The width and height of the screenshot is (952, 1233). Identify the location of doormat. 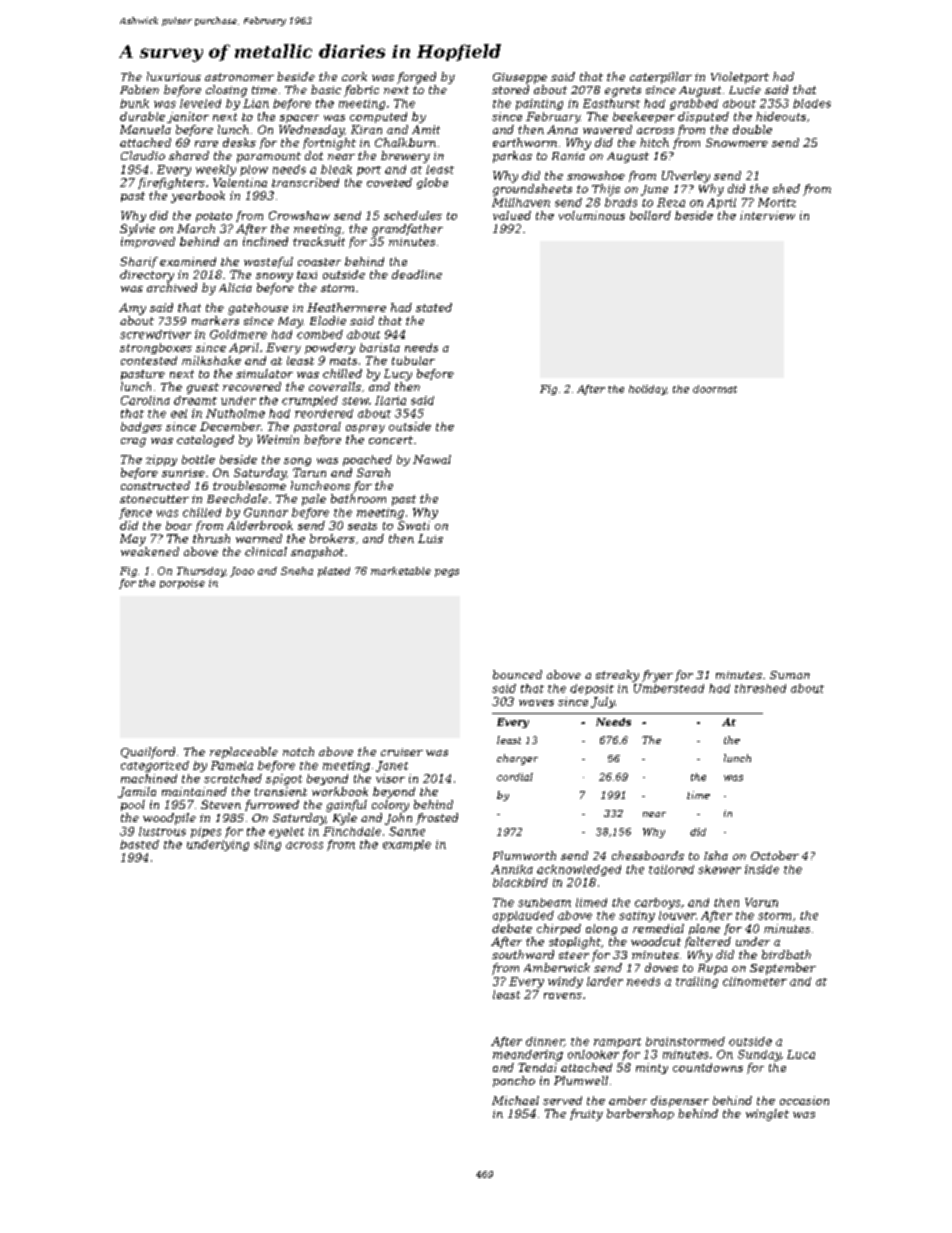
(715, 389).
